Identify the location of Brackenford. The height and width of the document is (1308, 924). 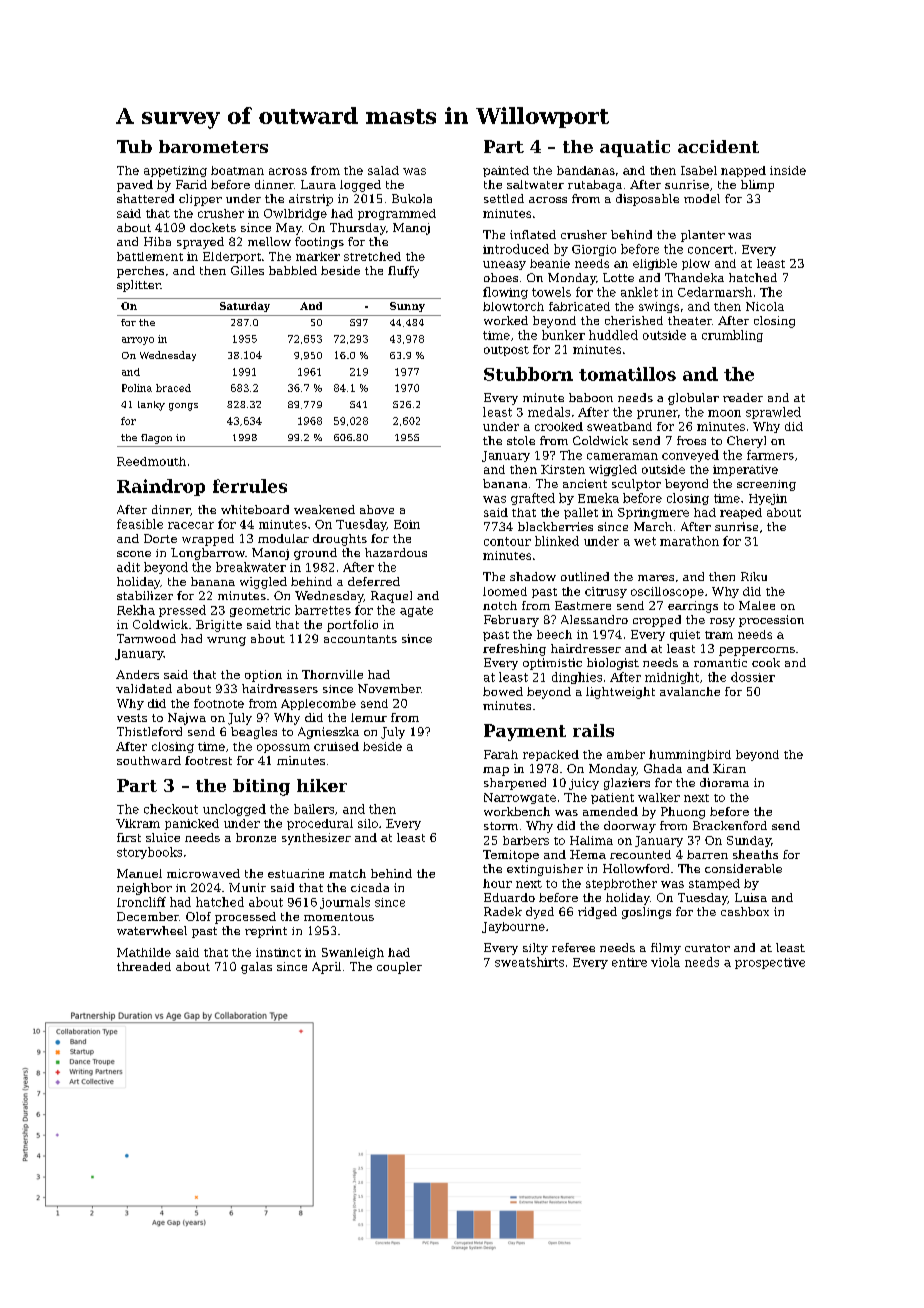
(730, 825).
